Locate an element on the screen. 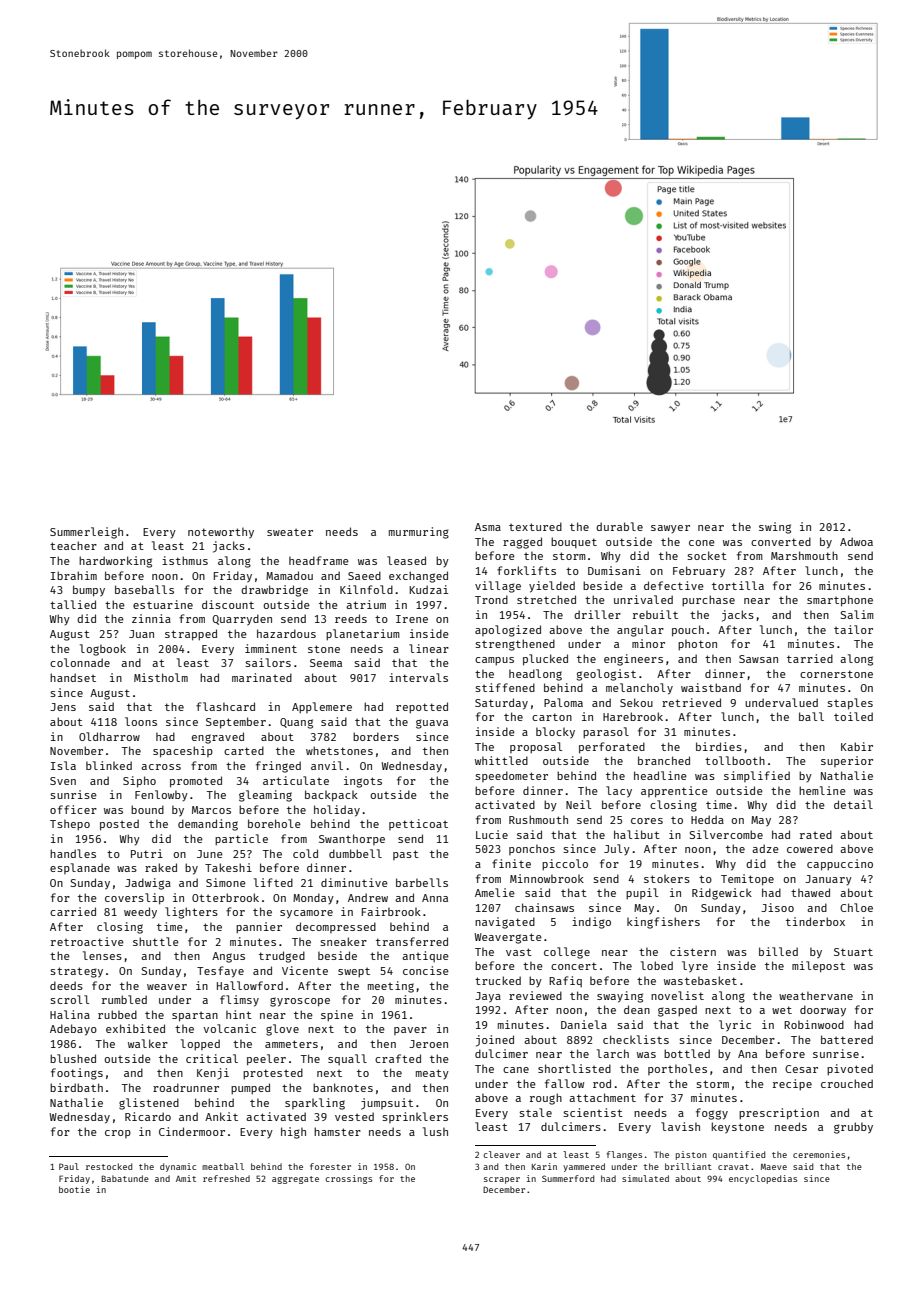 The height and width of the screenshot is (1308, 924). handset is located at coordinates (73, 677).
